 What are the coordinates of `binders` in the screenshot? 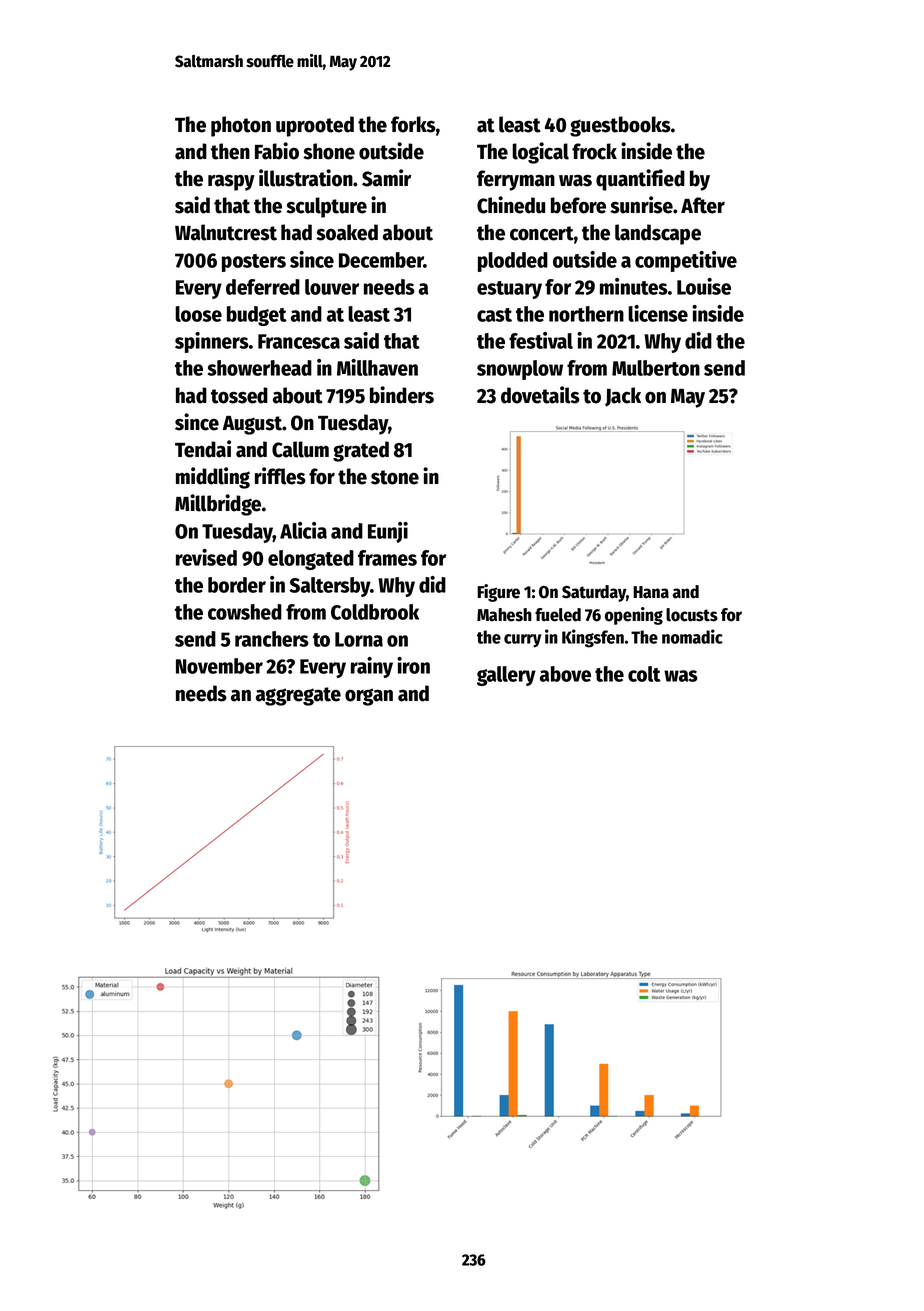 It's located at (402, 395).
